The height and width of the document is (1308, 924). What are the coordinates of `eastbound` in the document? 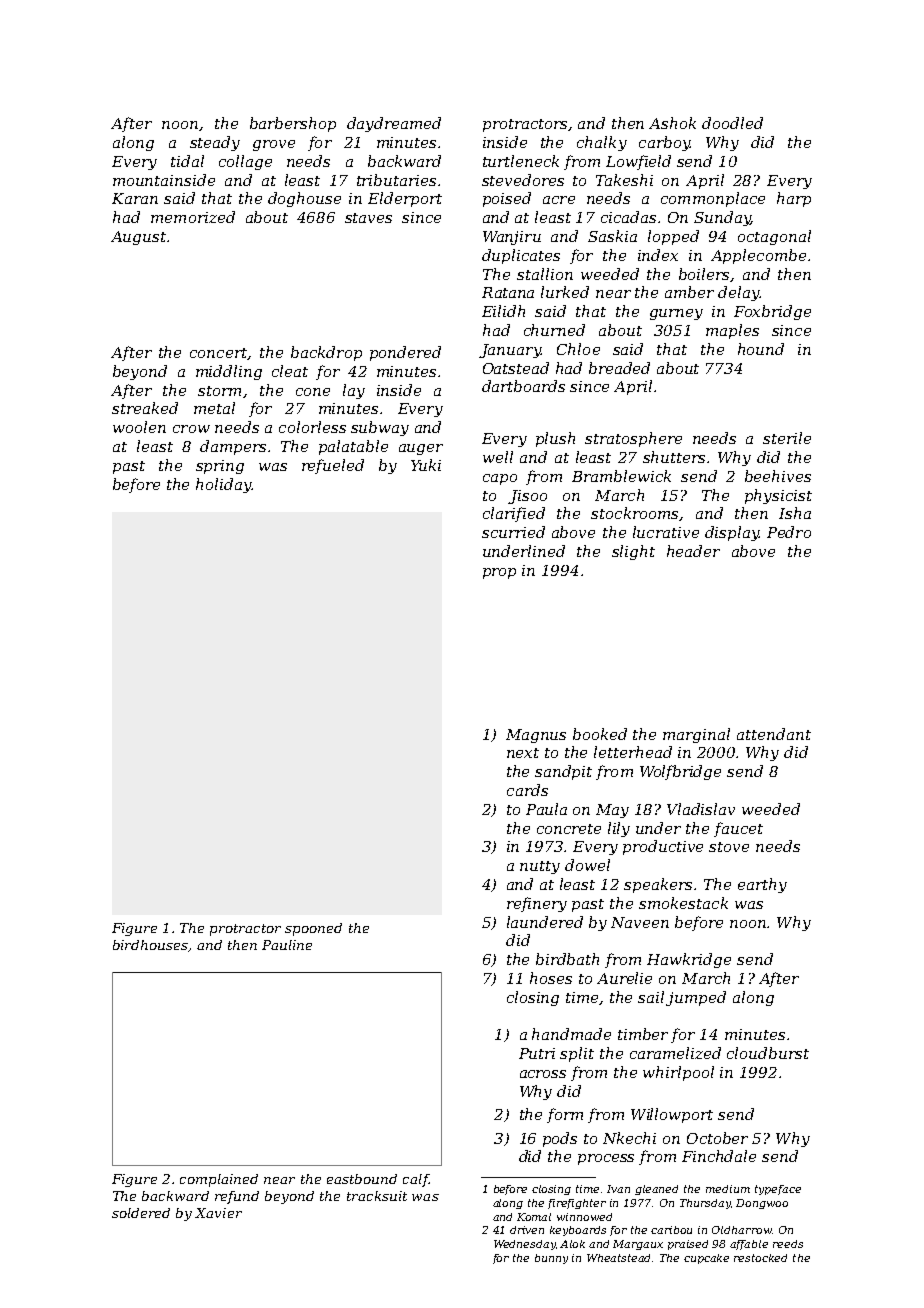 It's located at (362, 1179).
